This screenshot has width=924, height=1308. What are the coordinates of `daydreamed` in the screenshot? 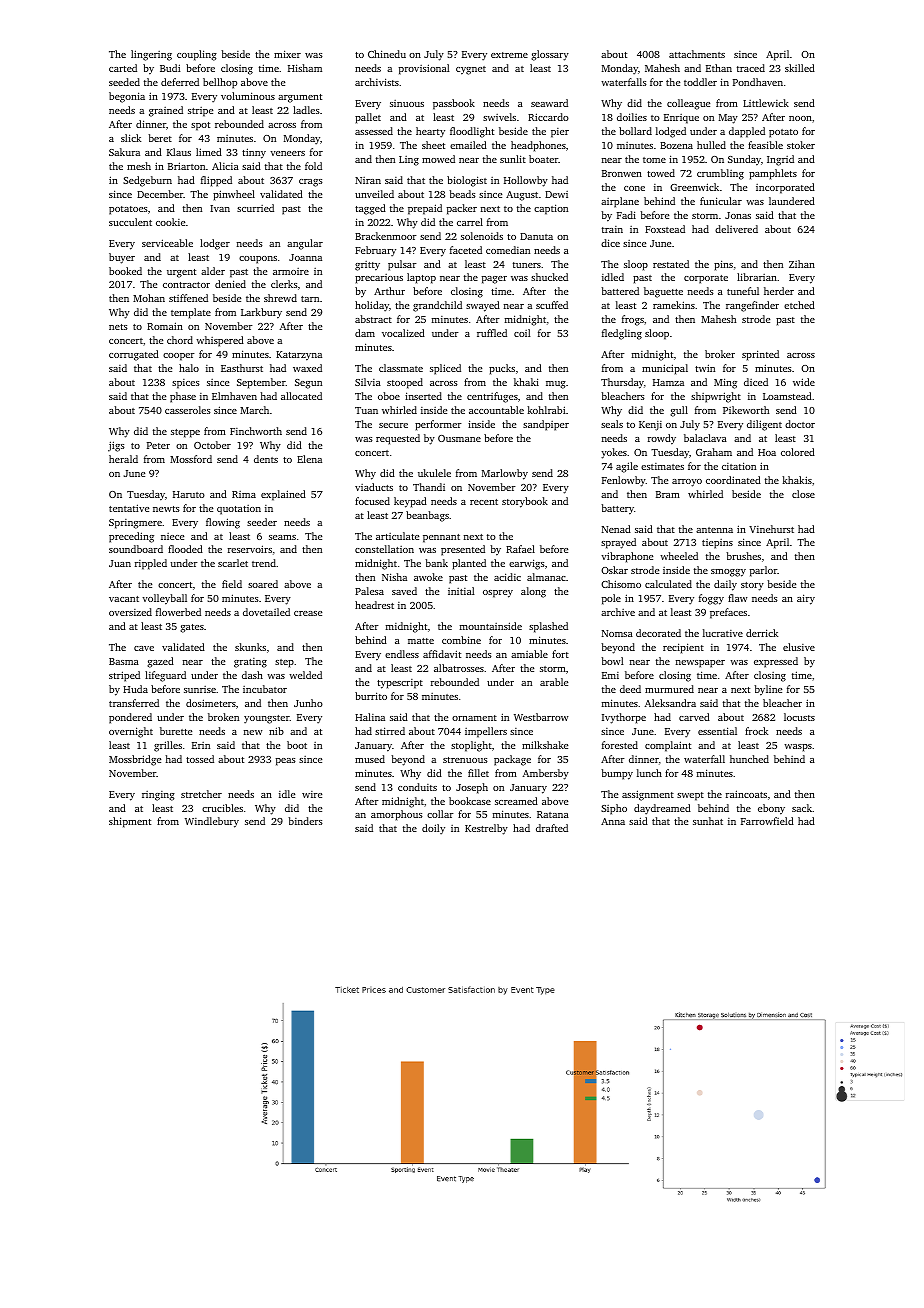 It's located at (662, 809).
